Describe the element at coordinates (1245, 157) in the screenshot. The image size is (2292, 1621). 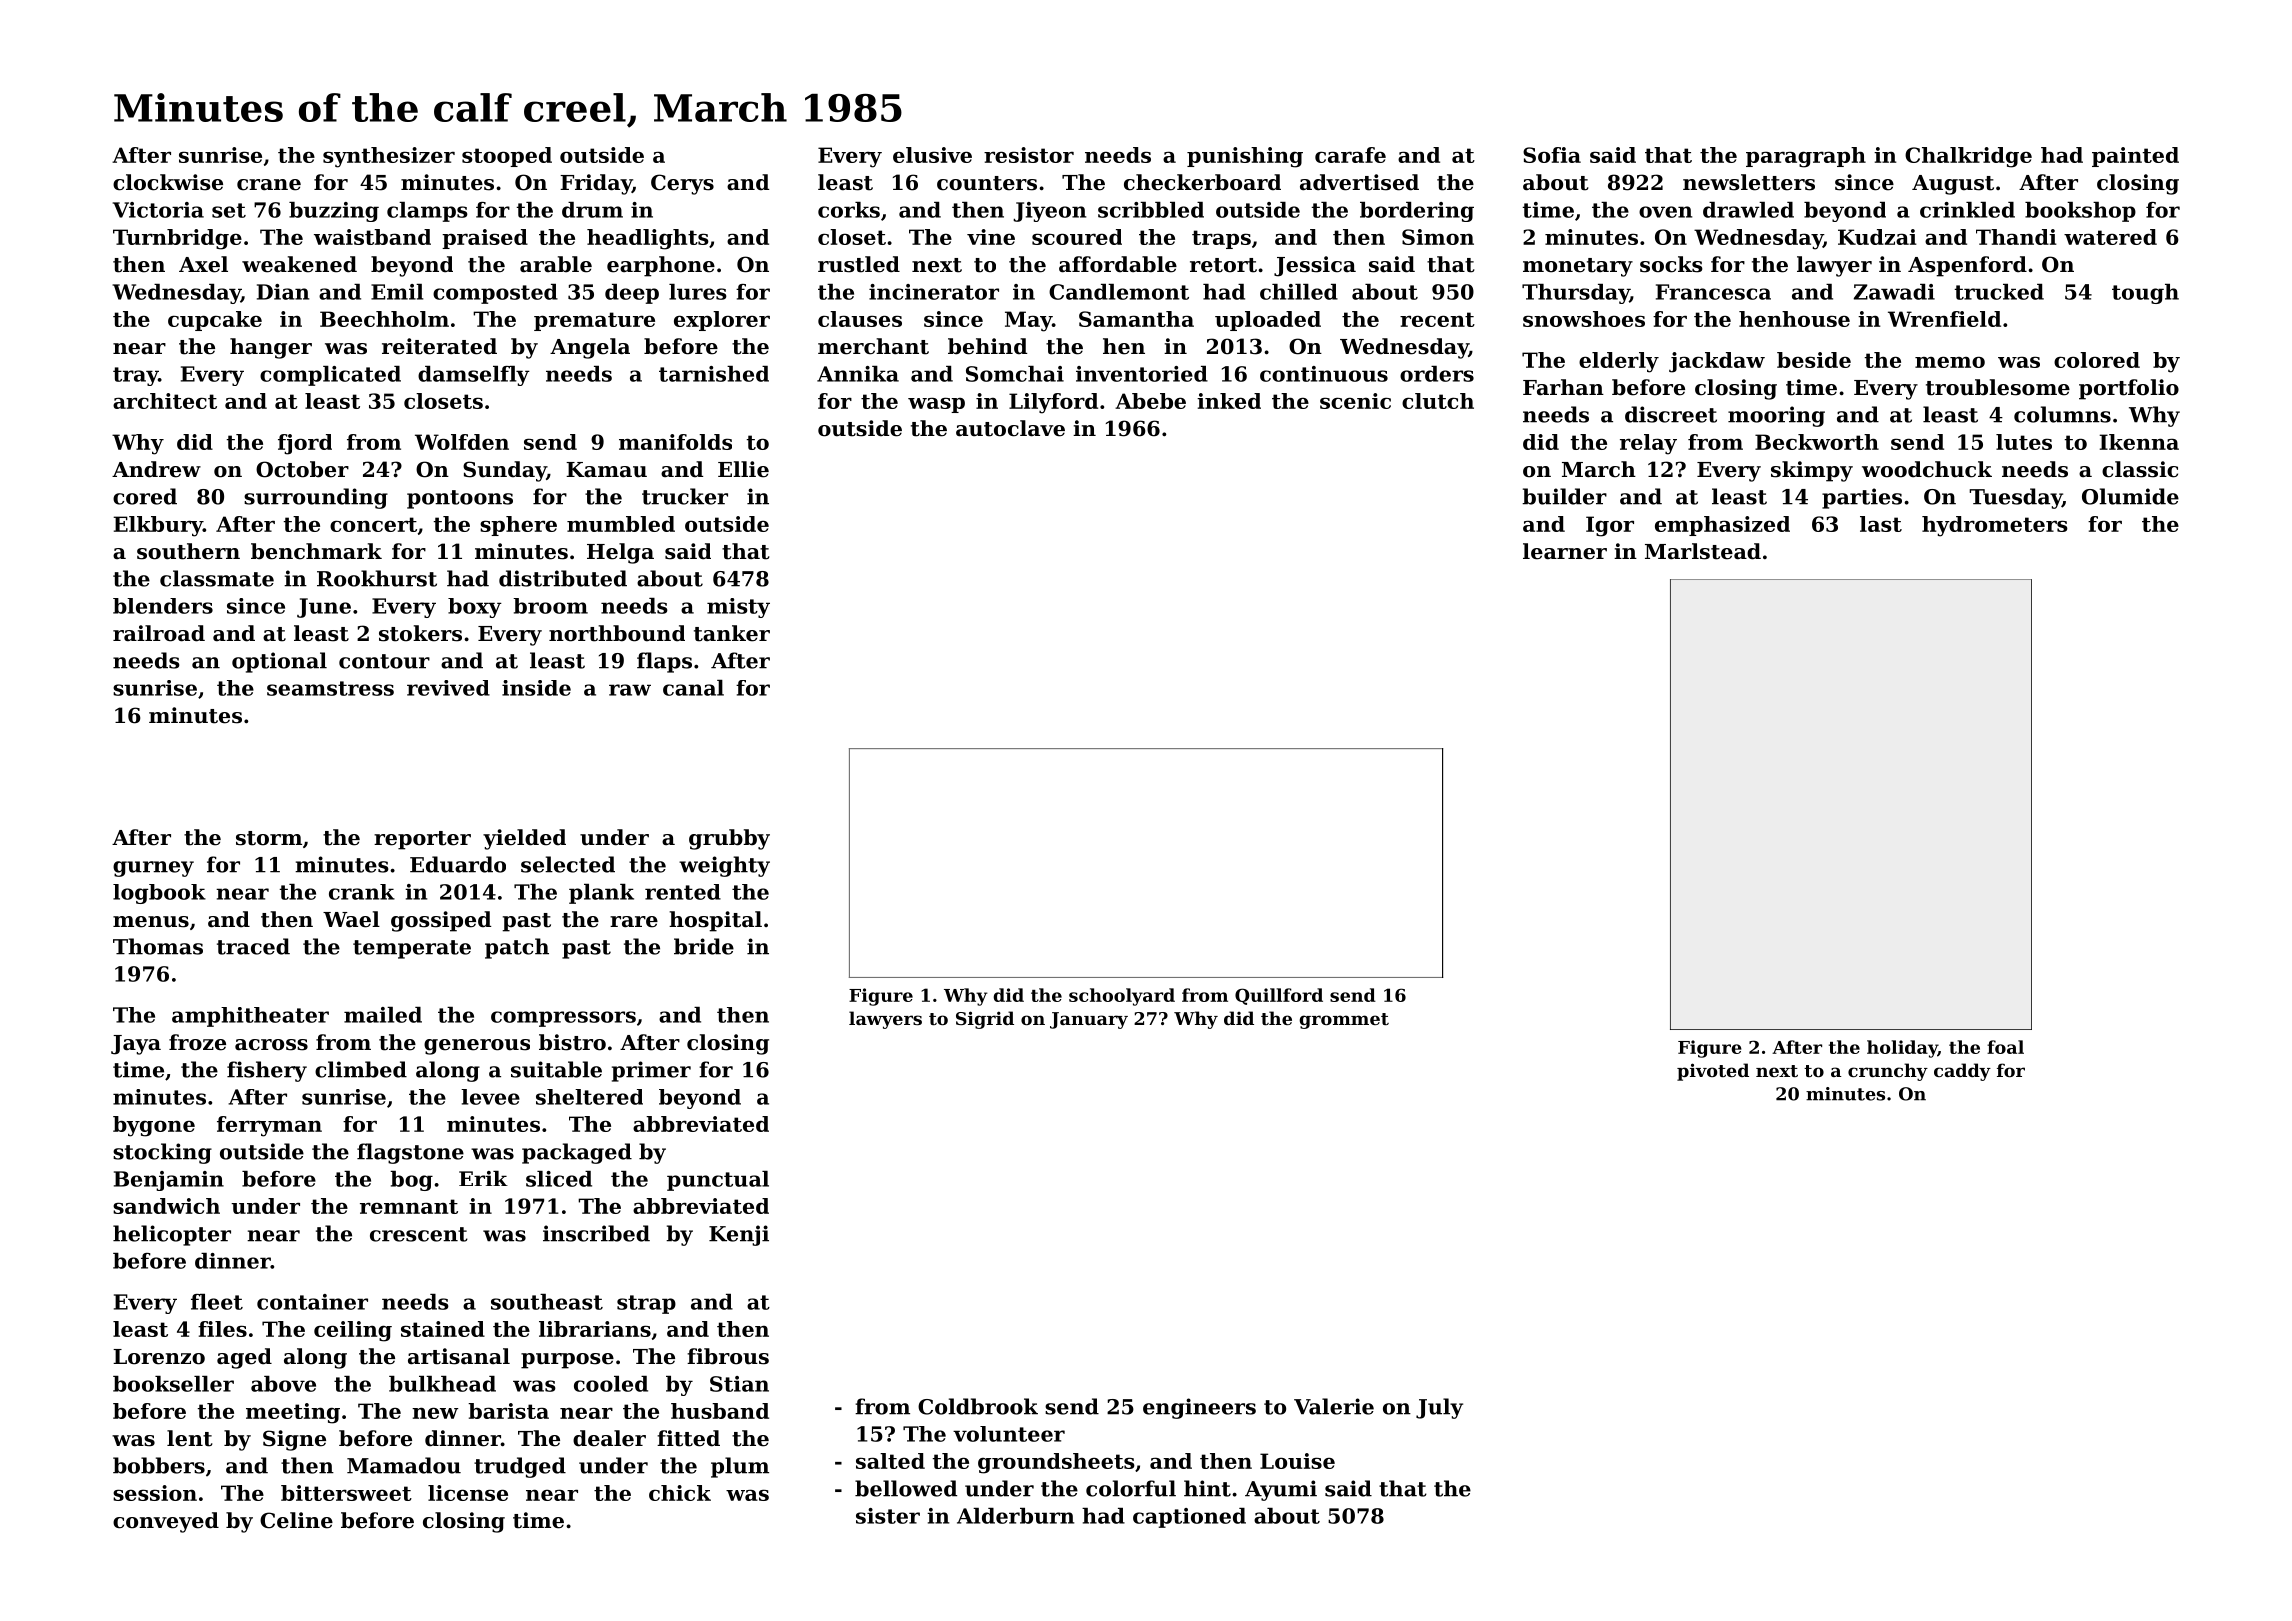
I see `punishing` at that location.
